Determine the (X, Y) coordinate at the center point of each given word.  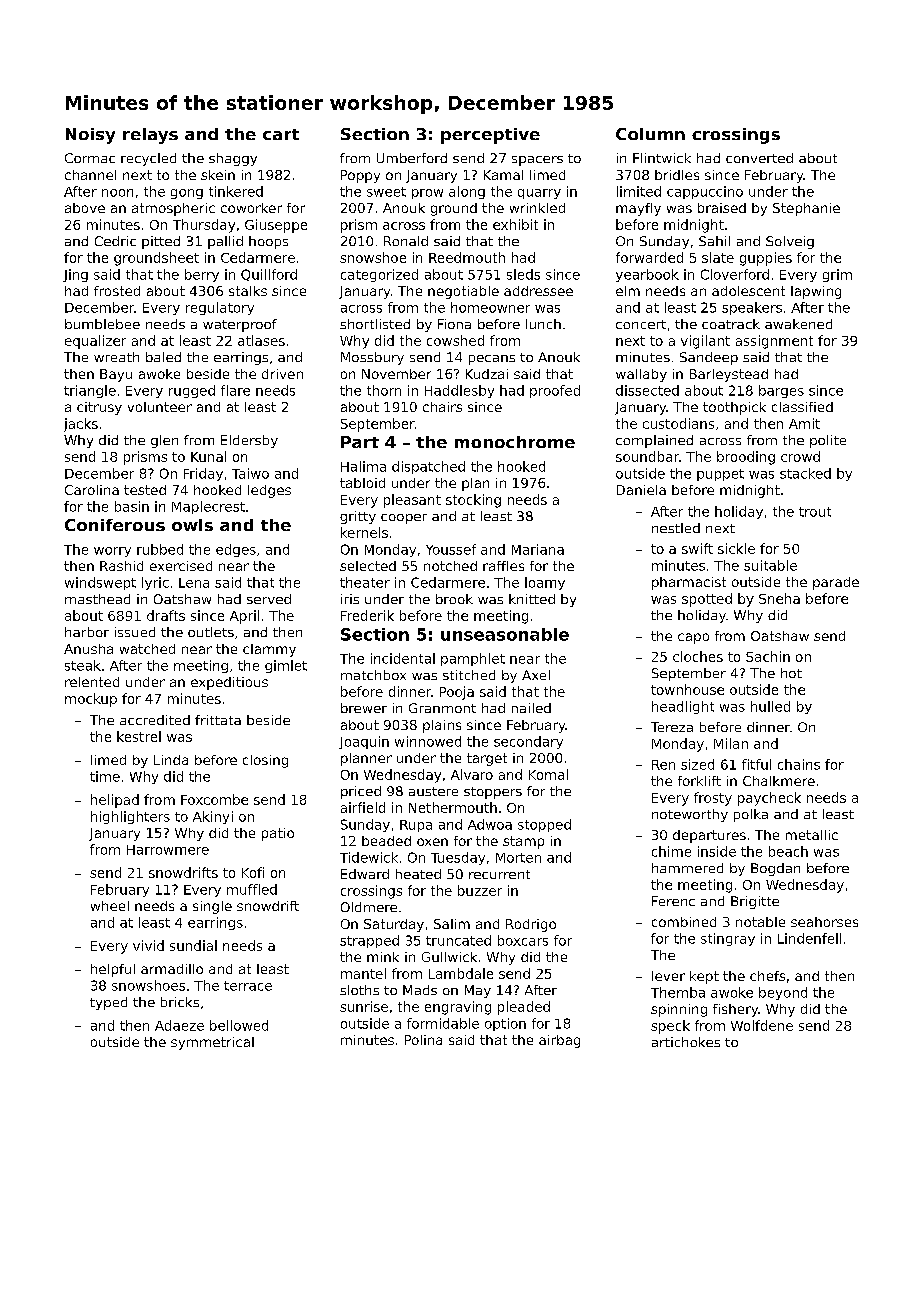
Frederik (367, 615)
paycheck (769, 799)
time (105, 776)
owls (192, 525)
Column (650, 134)
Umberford (412, 158)
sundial (193, 945)
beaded (386, 841)
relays (150, 136)
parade (836, 583)
